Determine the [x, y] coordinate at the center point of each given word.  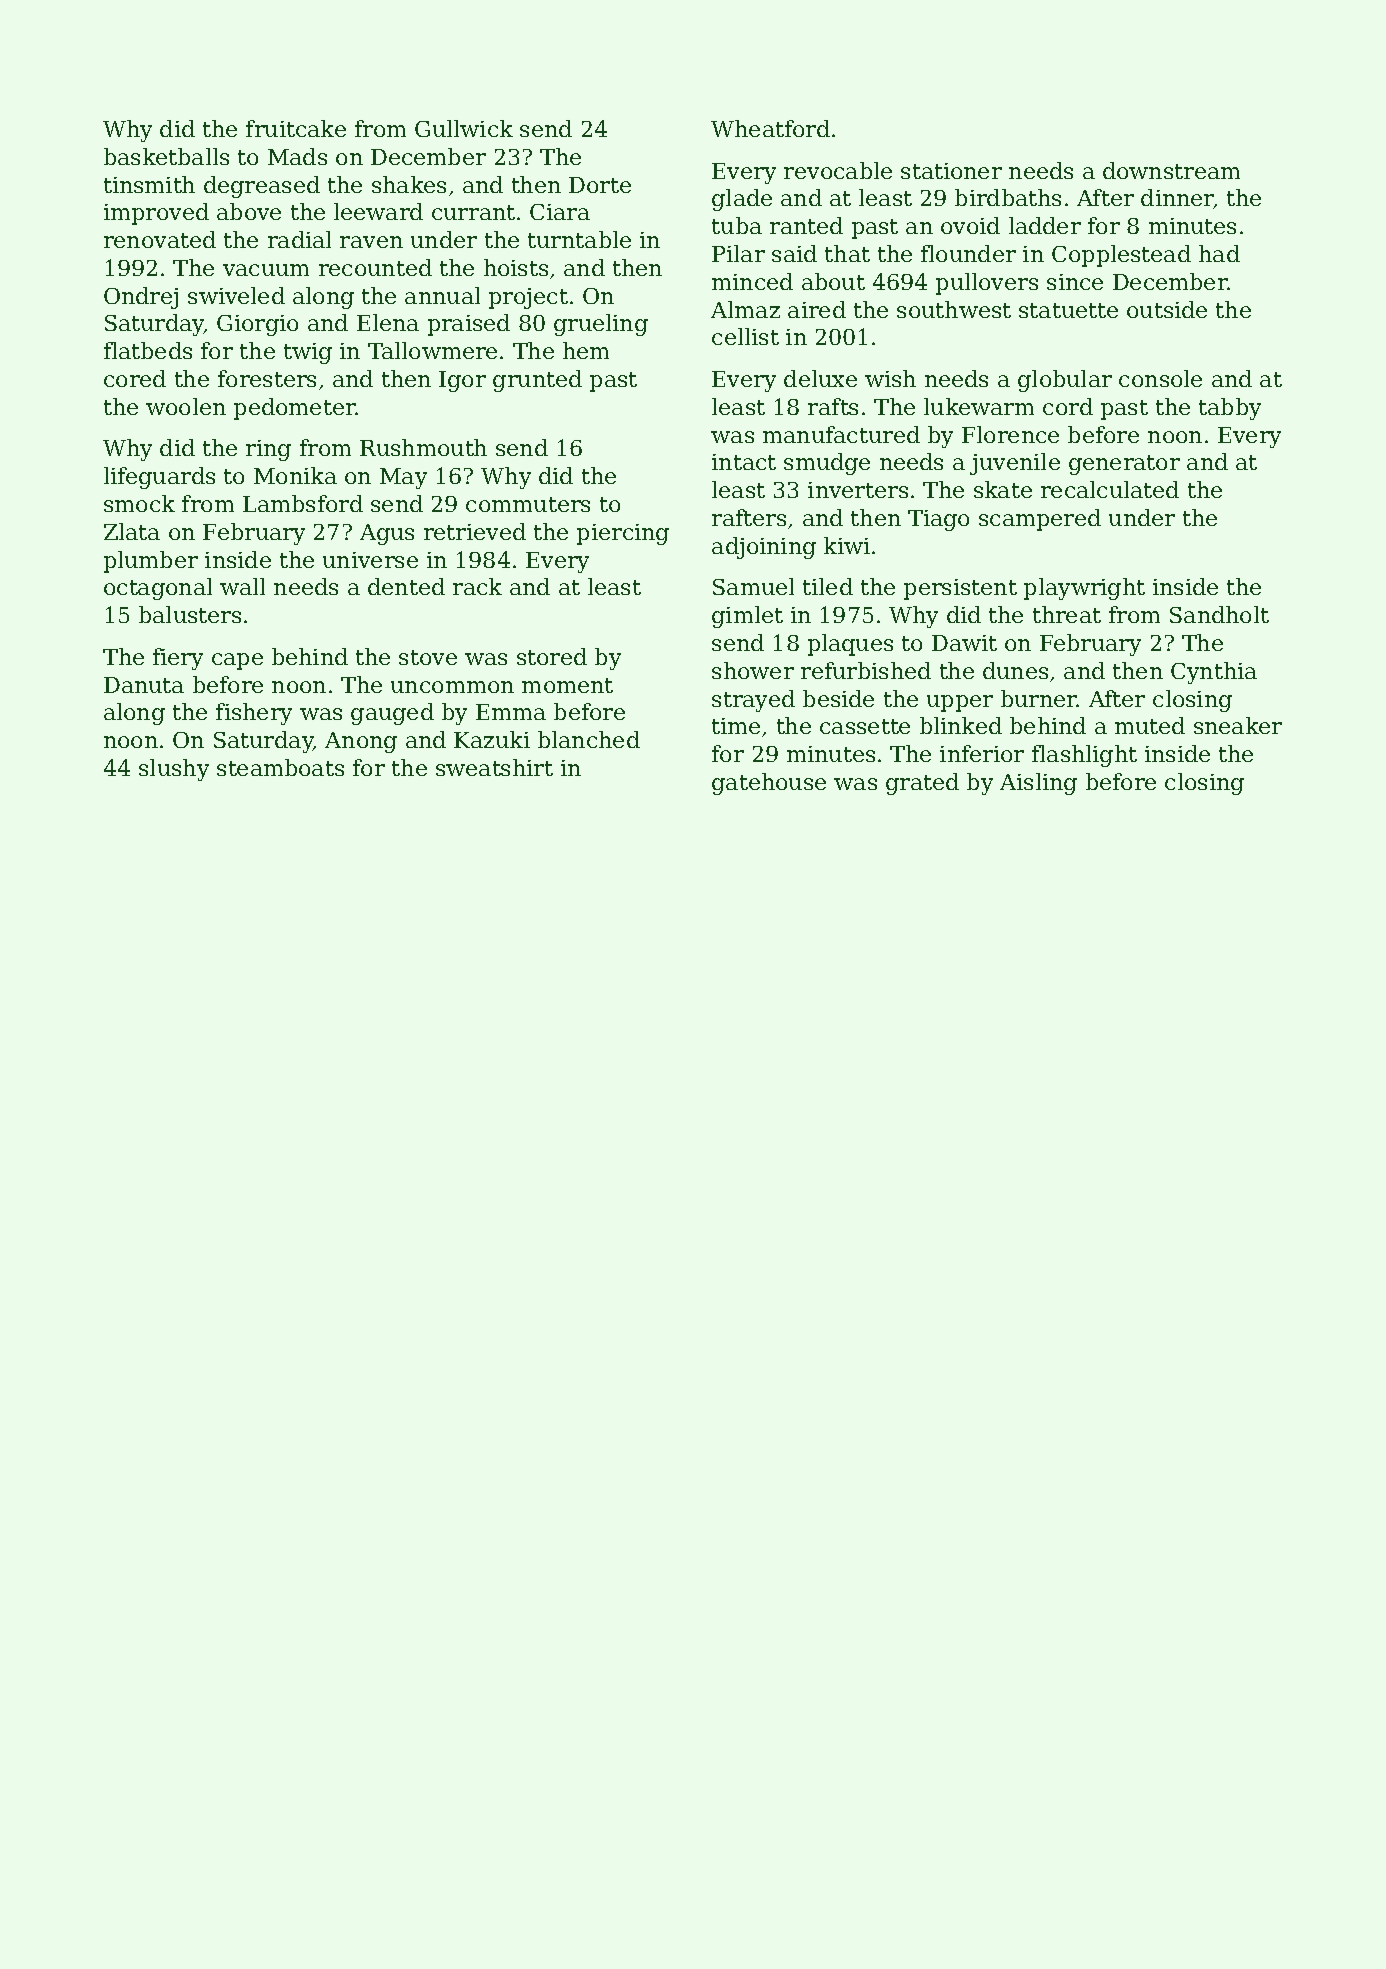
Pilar [738, 253]
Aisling [1038, 784]
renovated [160, 239]
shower [753, 670]
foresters [267, 378]
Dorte [600, 185]
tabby [1230, 409]
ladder [1045, 225]
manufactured [841, 434]
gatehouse [769, 784]
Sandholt [1219, 614]
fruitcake [296, 128]
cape [237, 661]
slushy [174, 770]
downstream [1171, 170]
